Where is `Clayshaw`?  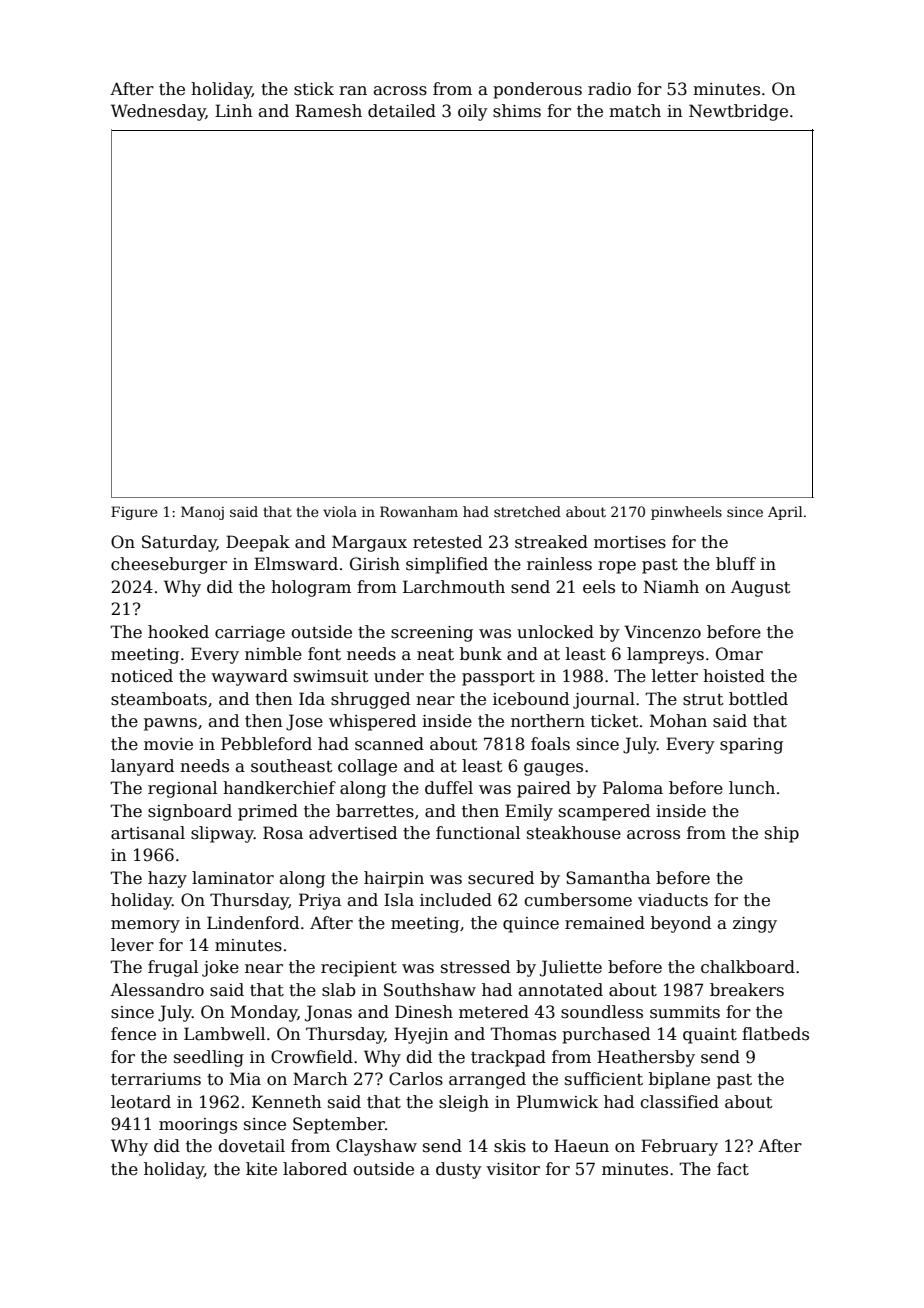
Clayshaw is located at coordinates (376, 1147).
